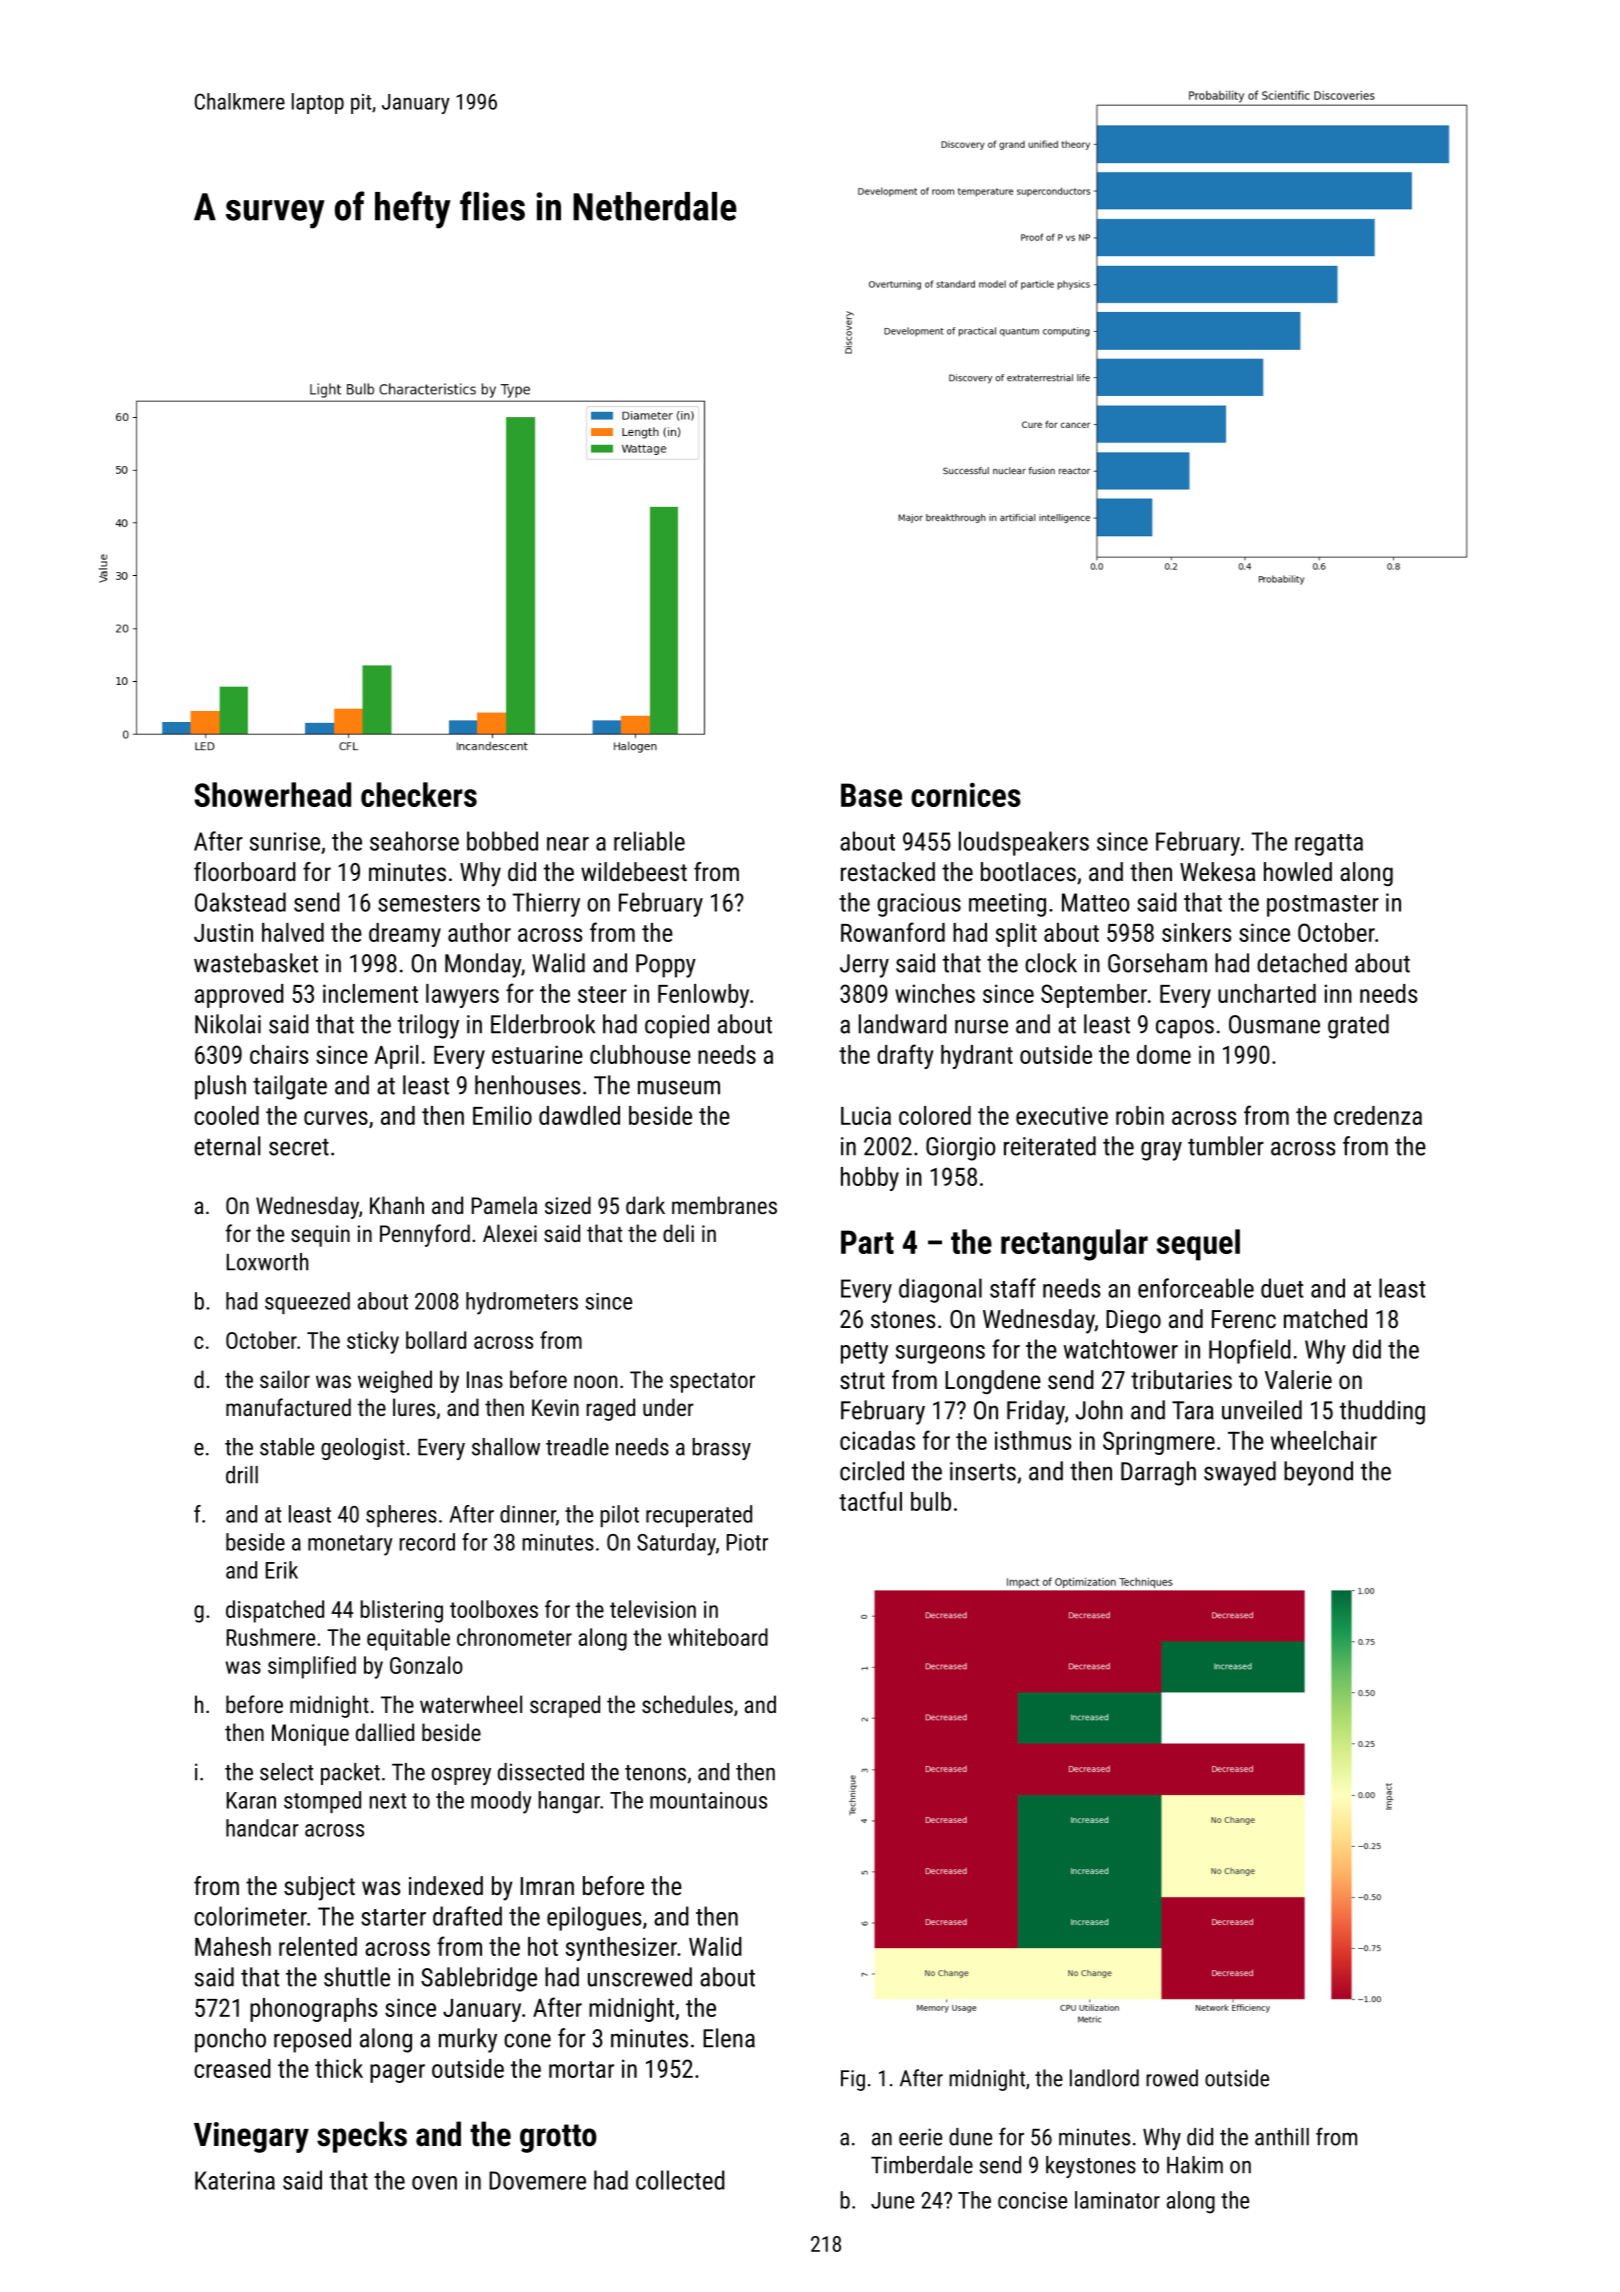  What do you see at coordinates (870, 1501) in the page?
I see `tactful` at bounding box center [870, 1501].
